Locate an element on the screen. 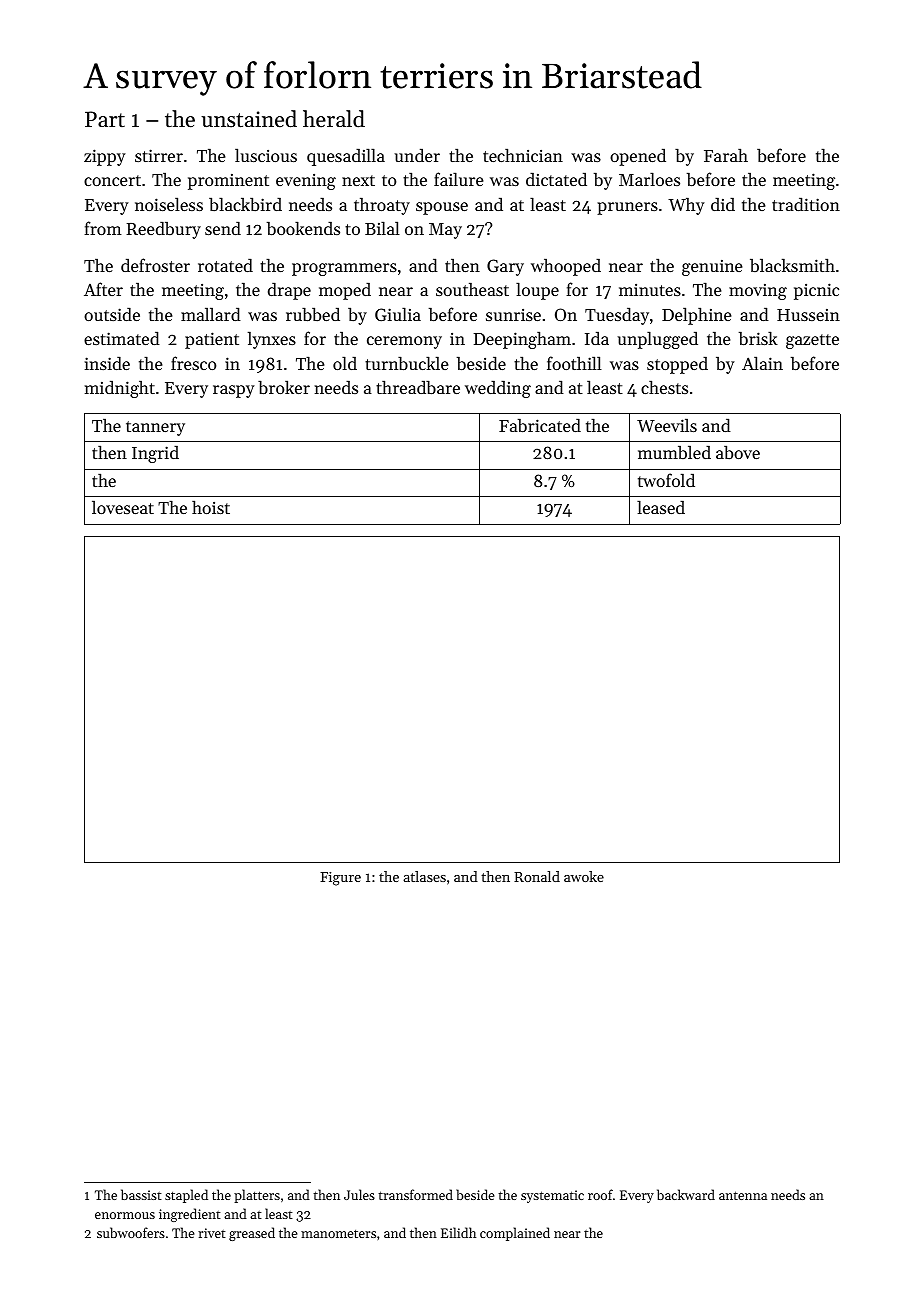  under is located at coordinates (417, 155).
